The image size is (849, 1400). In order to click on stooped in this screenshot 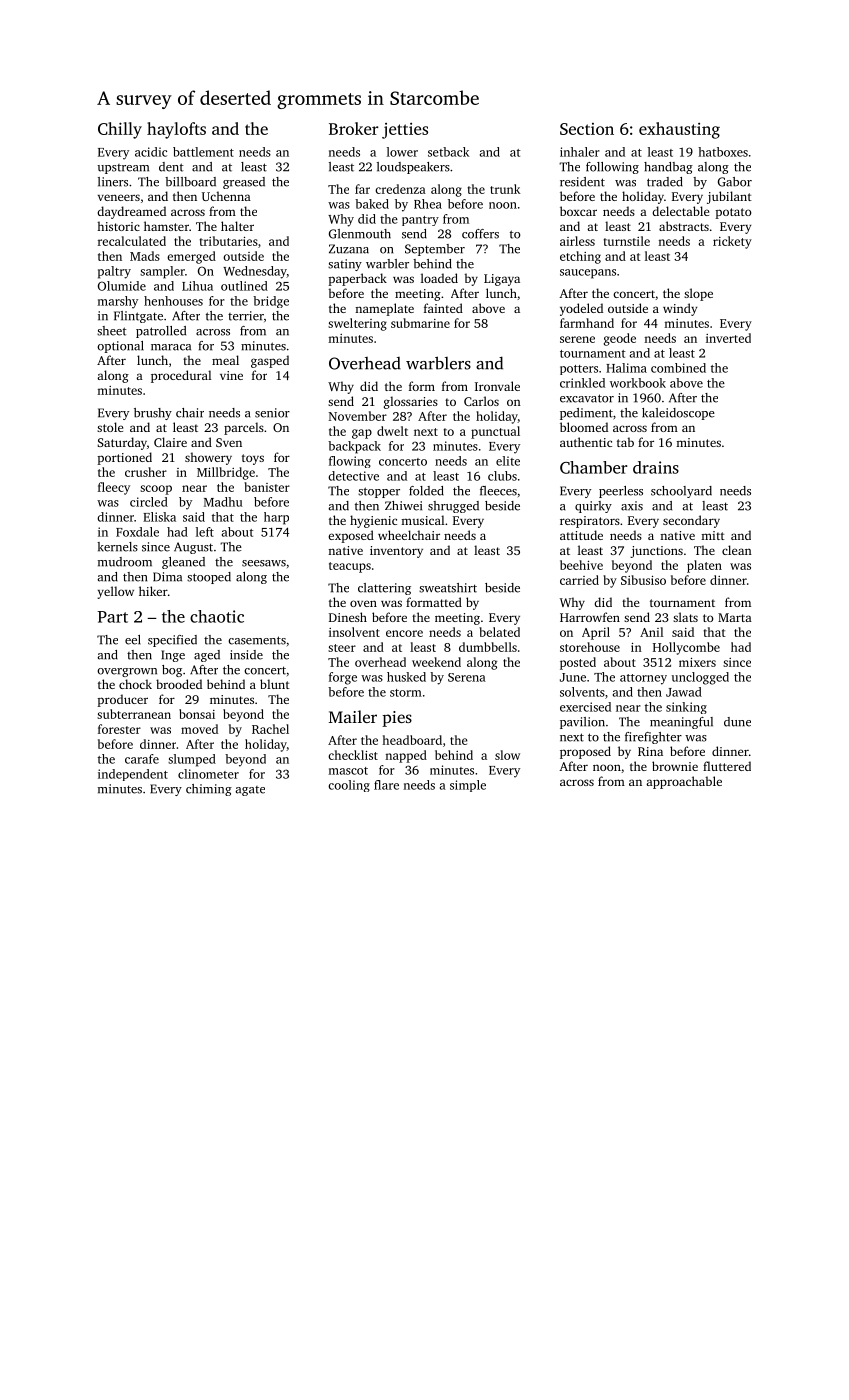, I will do `click(209, 578)`.
